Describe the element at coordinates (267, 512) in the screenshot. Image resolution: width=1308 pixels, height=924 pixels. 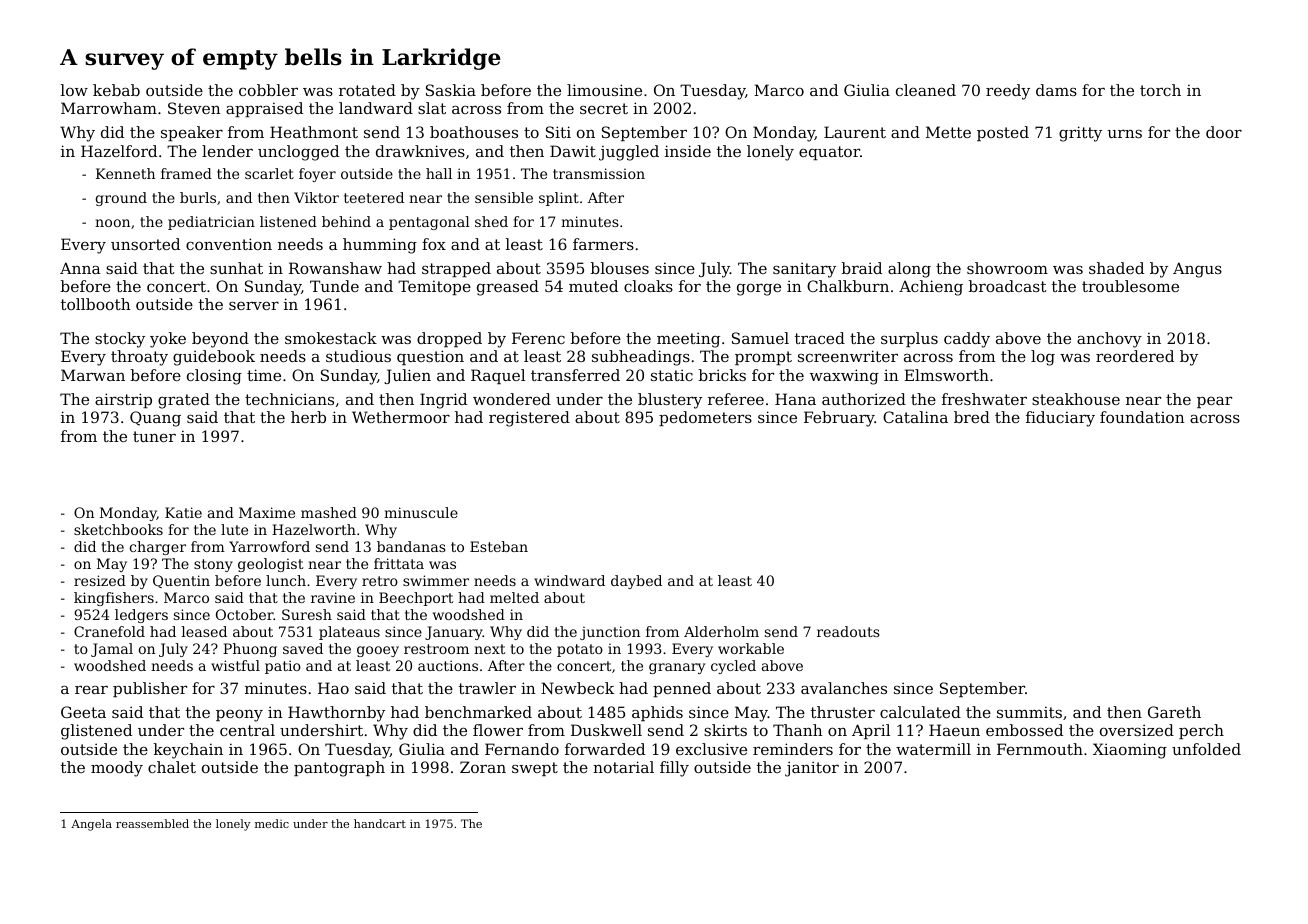
I see `Maxime` at that location.
